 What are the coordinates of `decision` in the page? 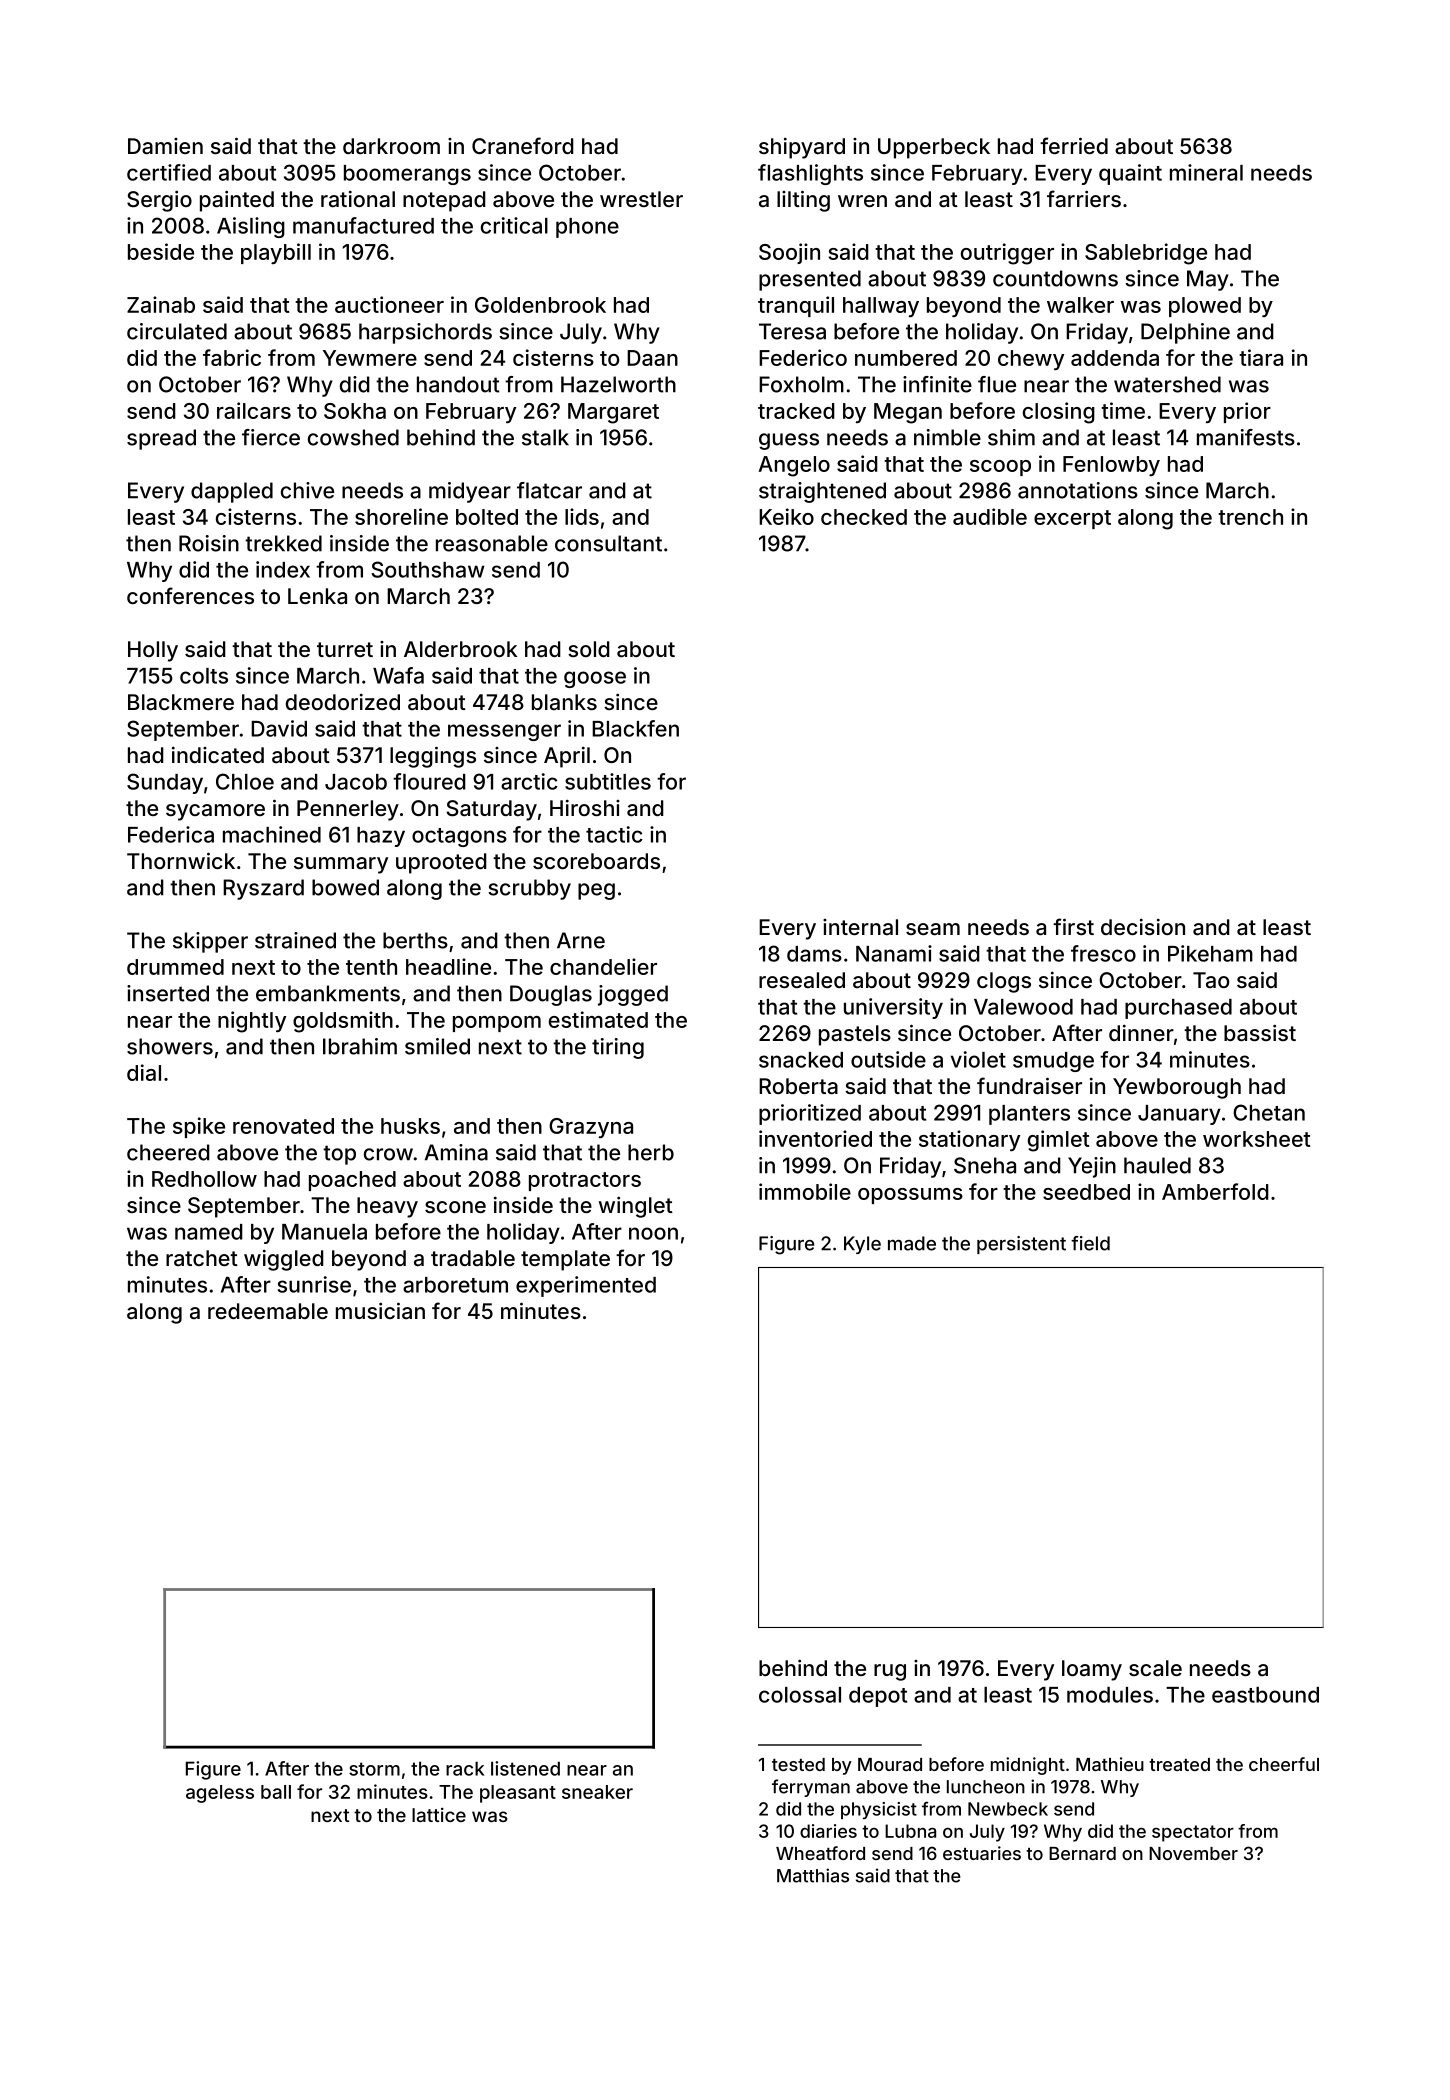 It's located at (1143, 927).
